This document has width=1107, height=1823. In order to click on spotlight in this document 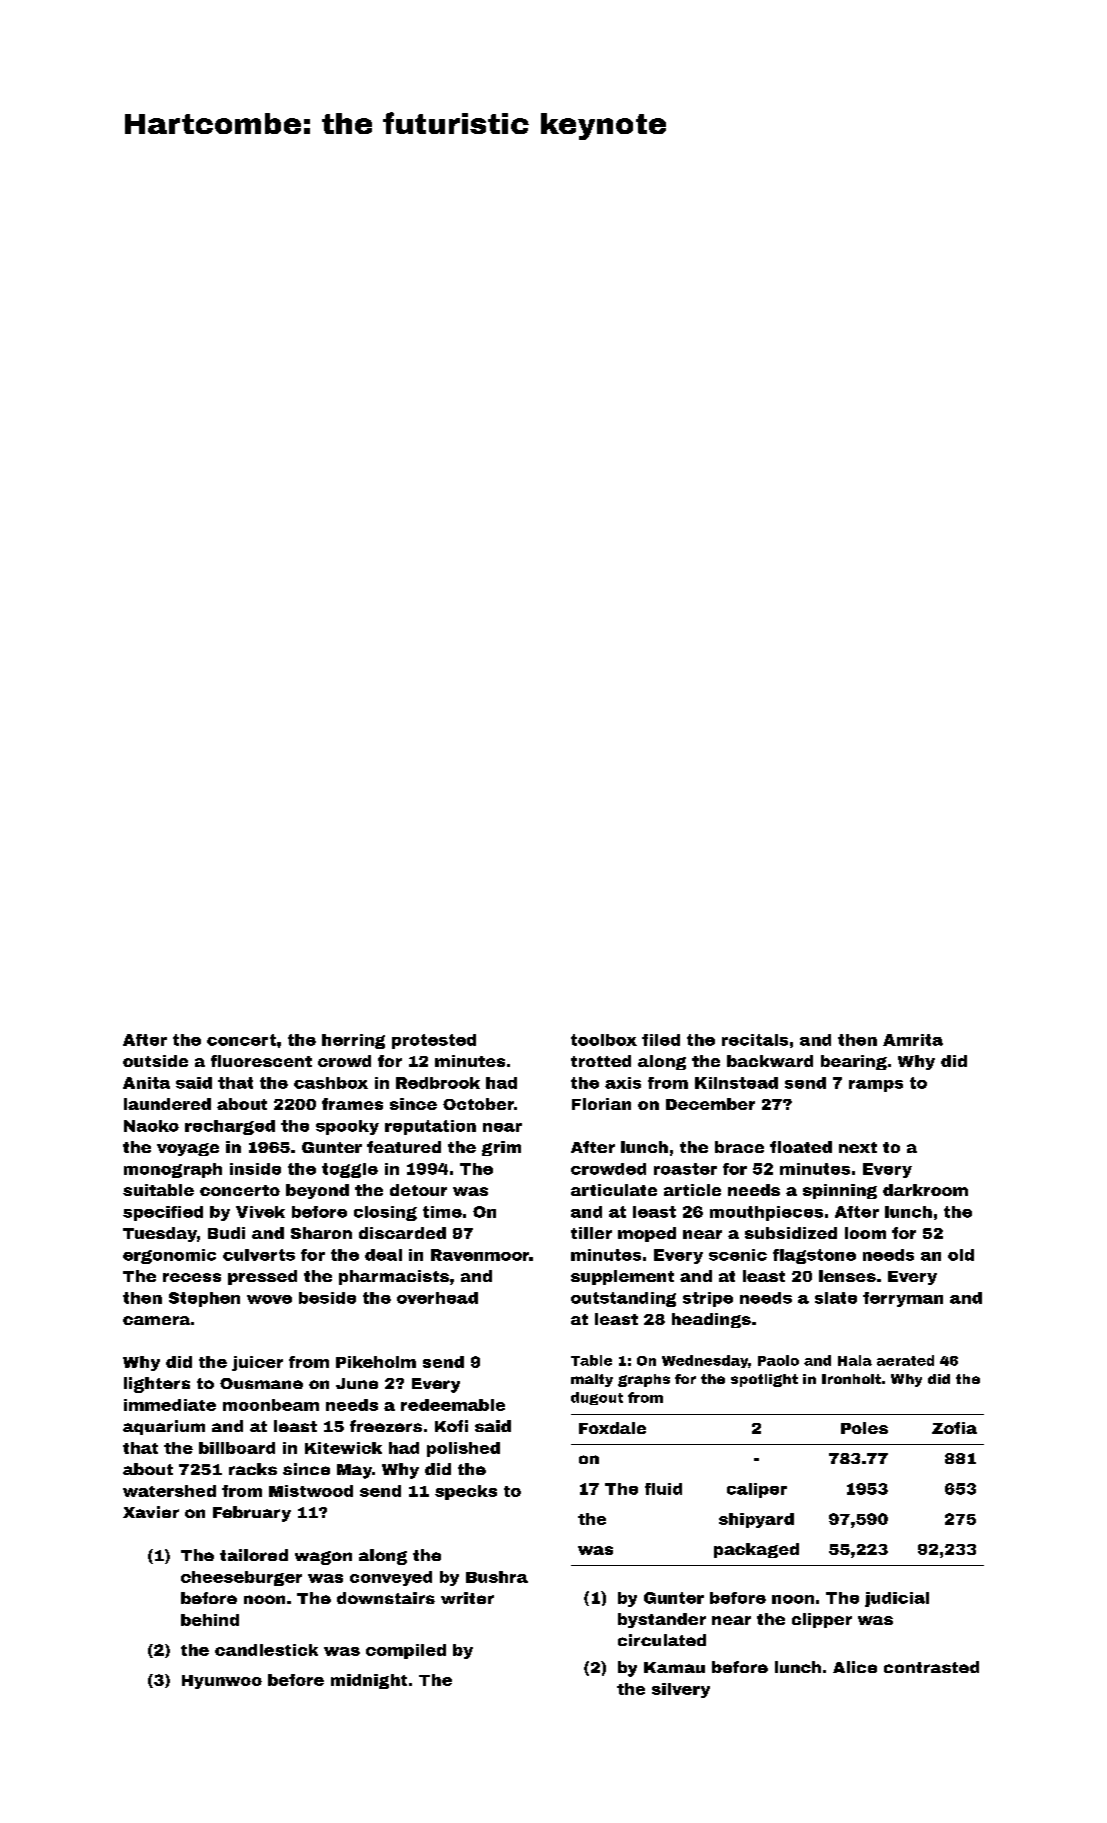, I will do `click(764, 1380)`.
